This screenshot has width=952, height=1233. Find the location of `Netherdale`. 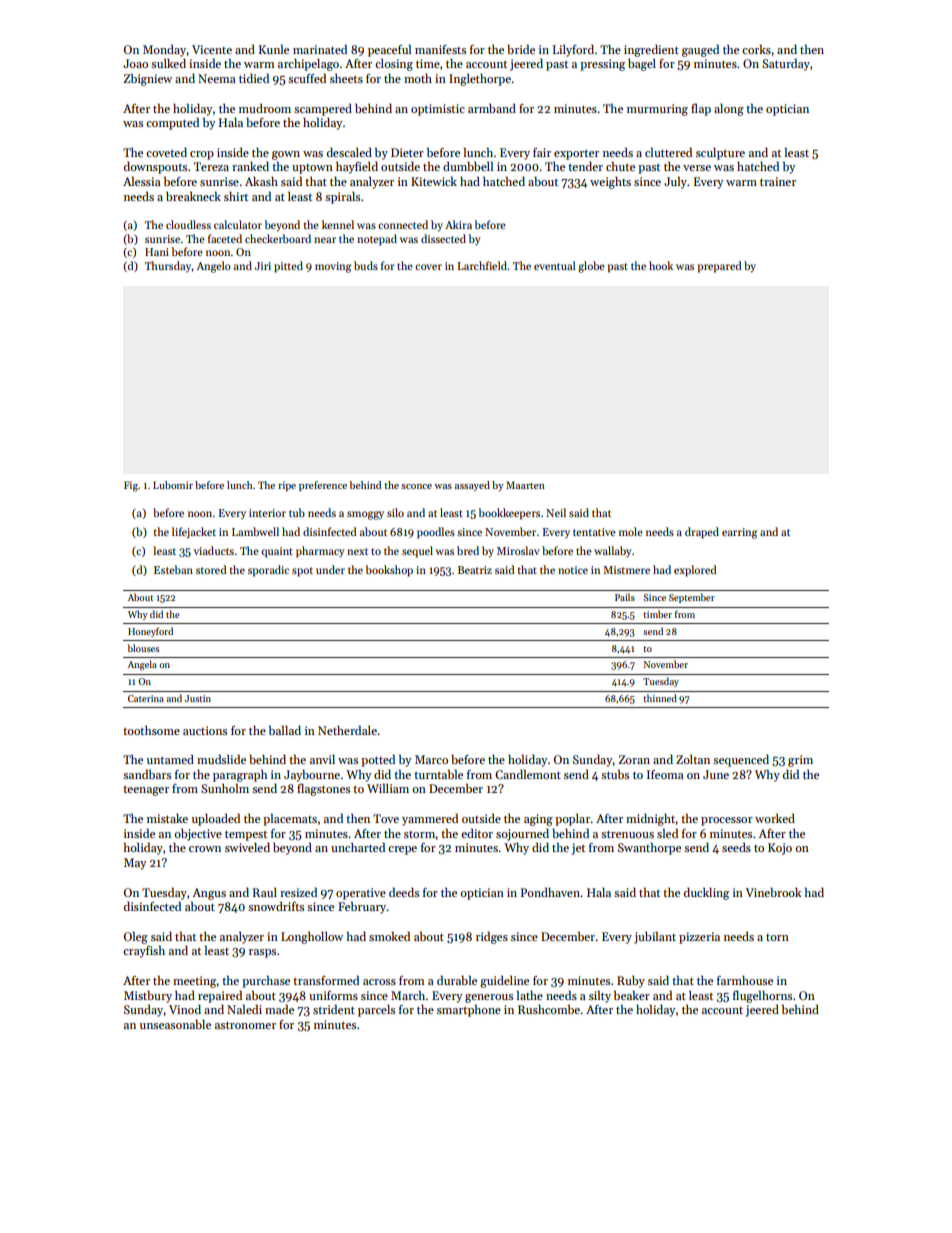

Netherdale is located at coordinates (347, 730).
